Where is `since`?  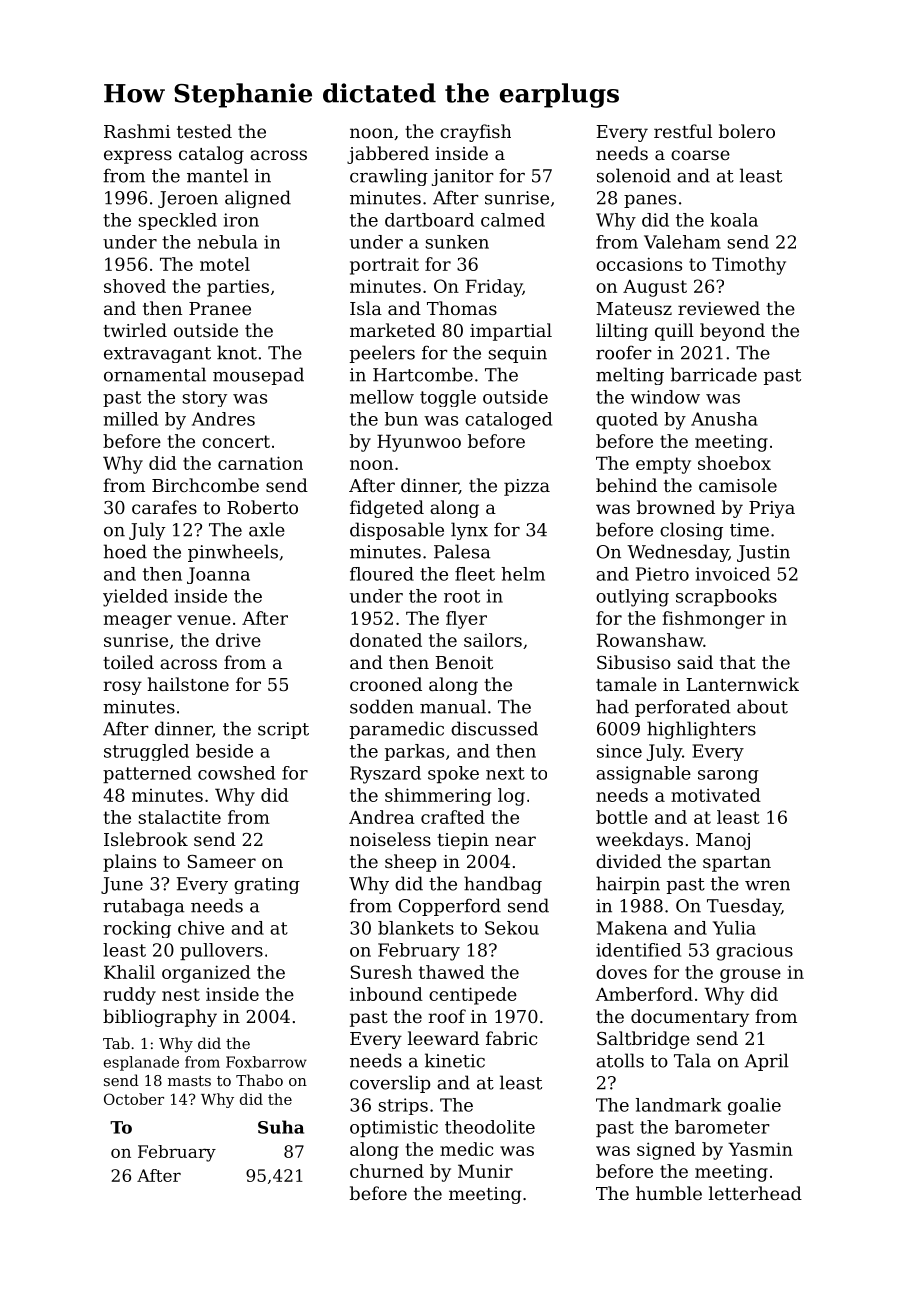
since is located at coordinates (619, 751).
